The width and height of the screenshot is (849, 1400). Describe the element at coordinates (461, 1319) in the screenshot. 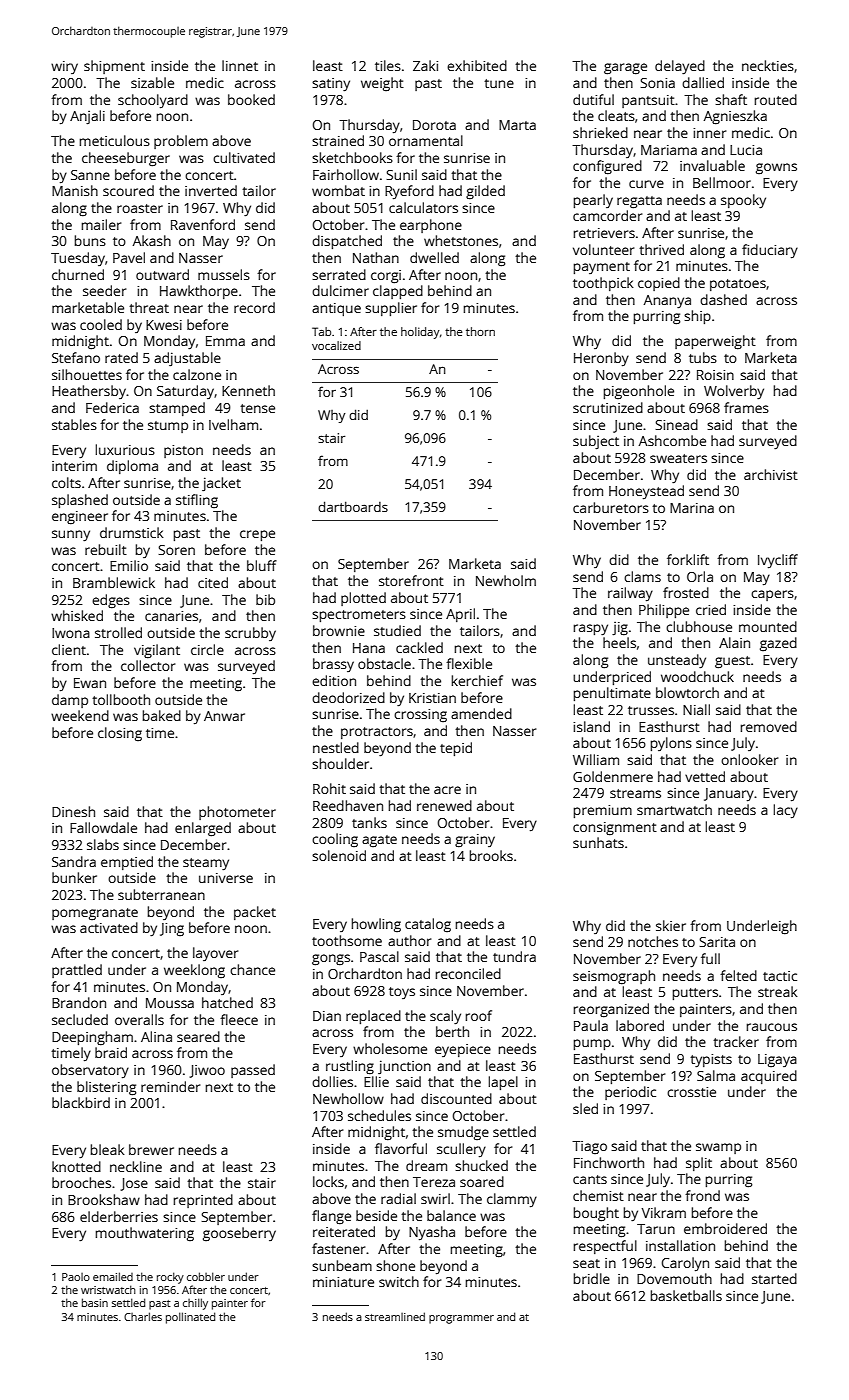

I see `programmer` at that location.
